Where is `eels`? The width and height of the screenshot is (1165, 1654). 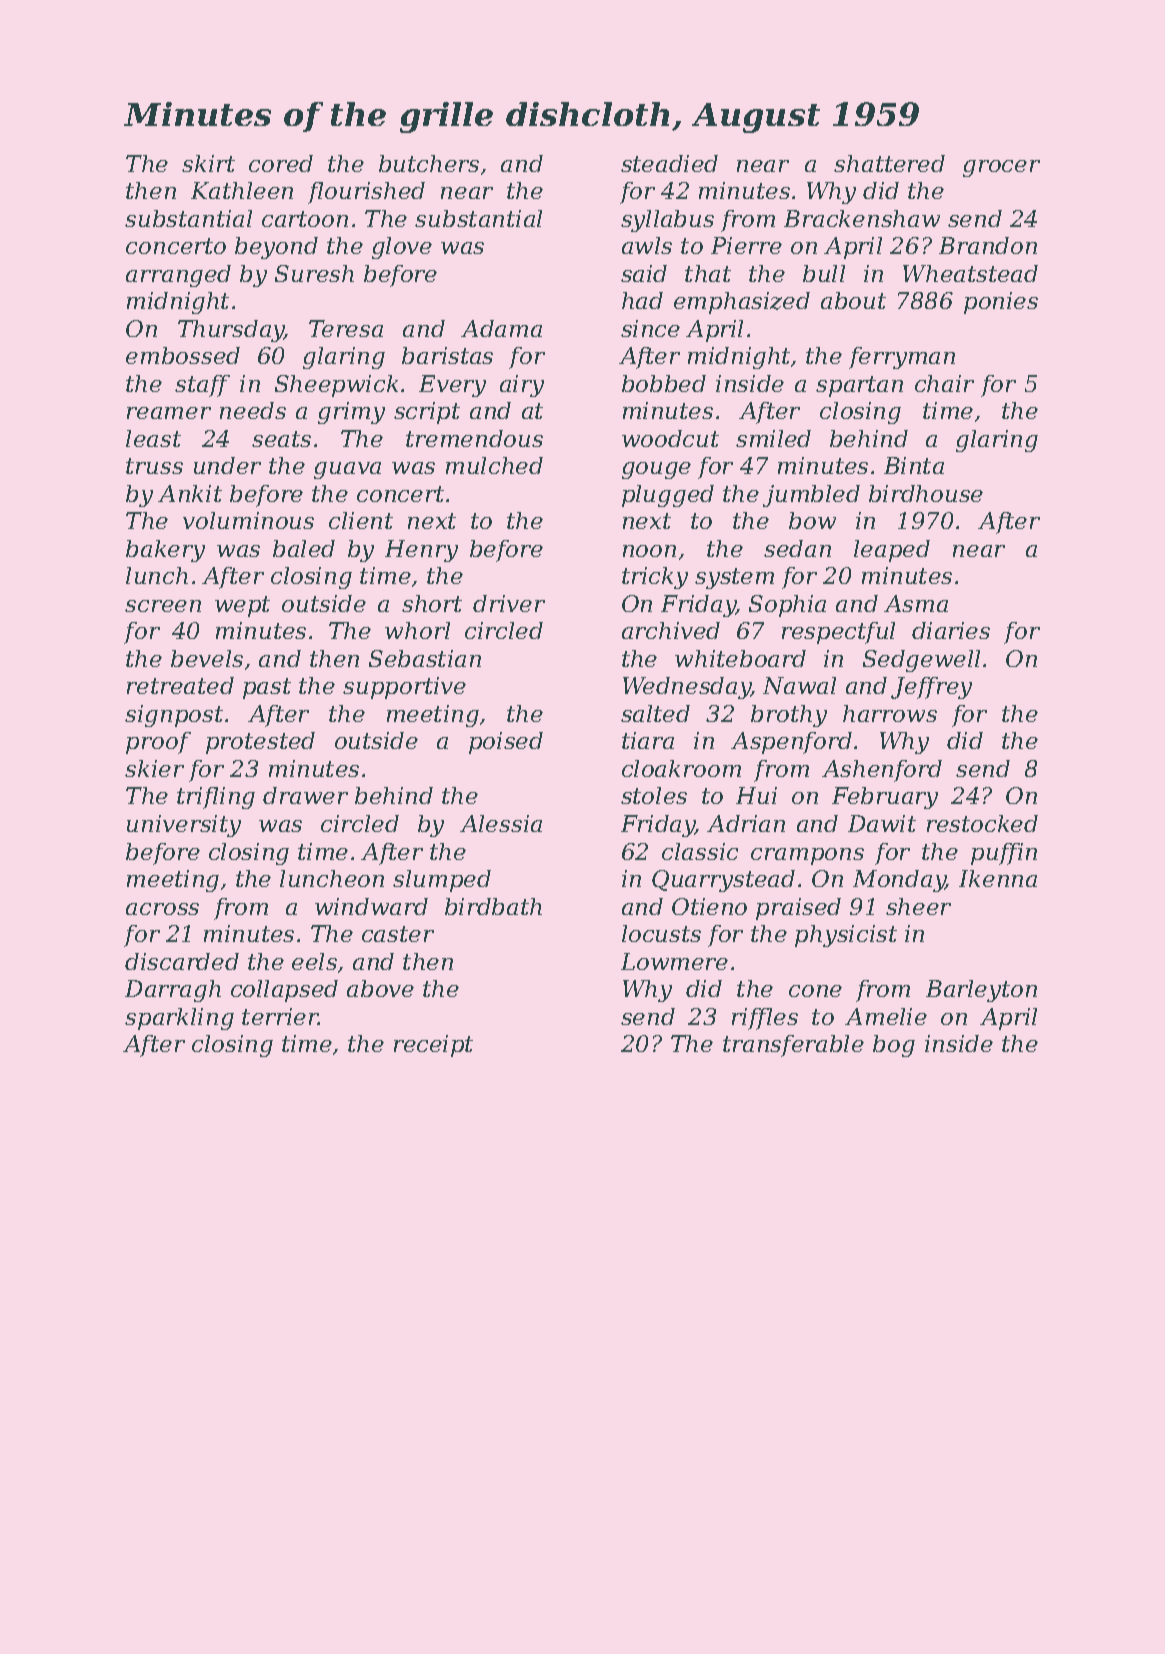 eels is located at coordinates (314, 961).
